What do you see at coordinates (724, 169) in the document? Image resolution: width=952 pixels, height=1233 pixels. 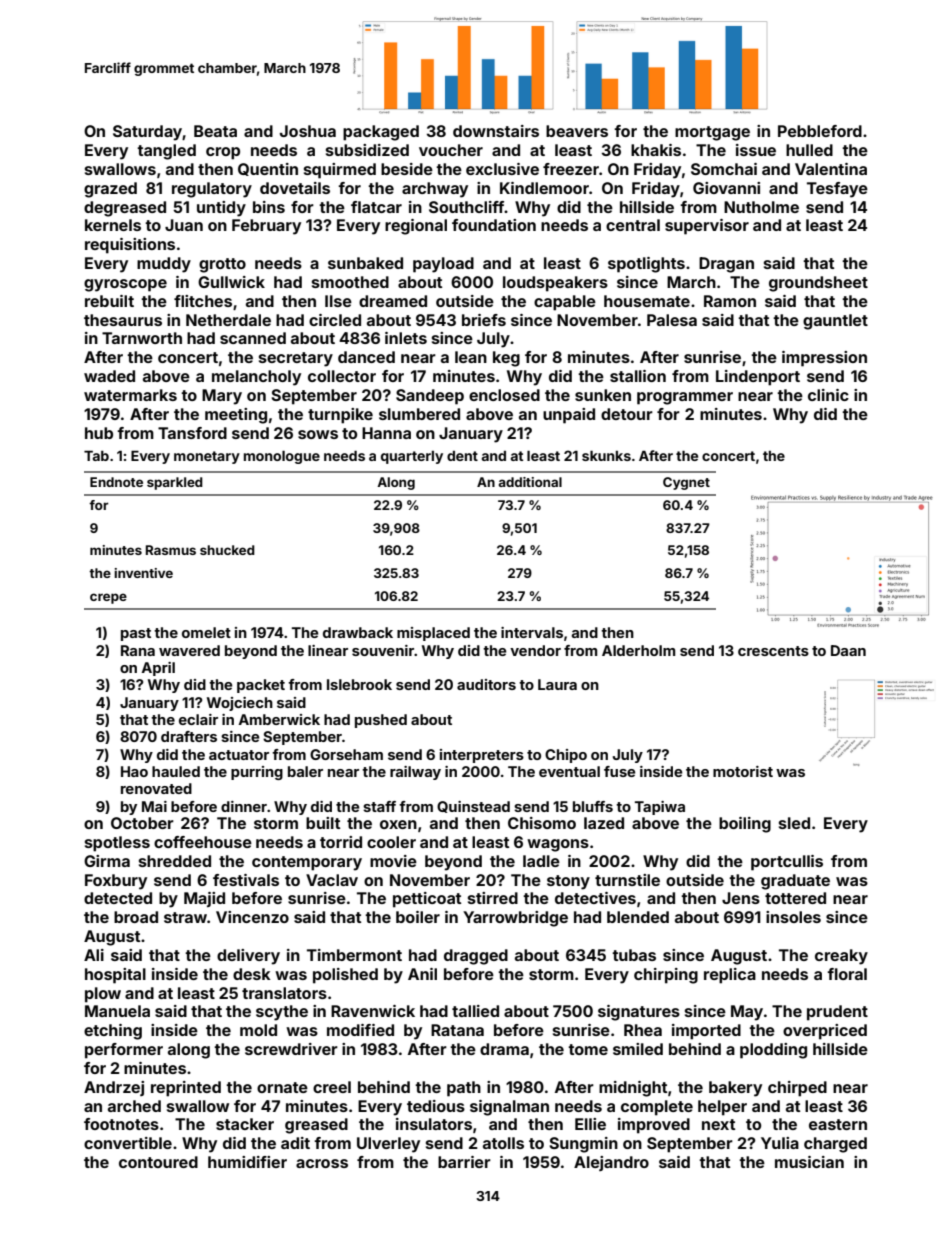 I see `Somchai` at bounding box center [724, 169].
